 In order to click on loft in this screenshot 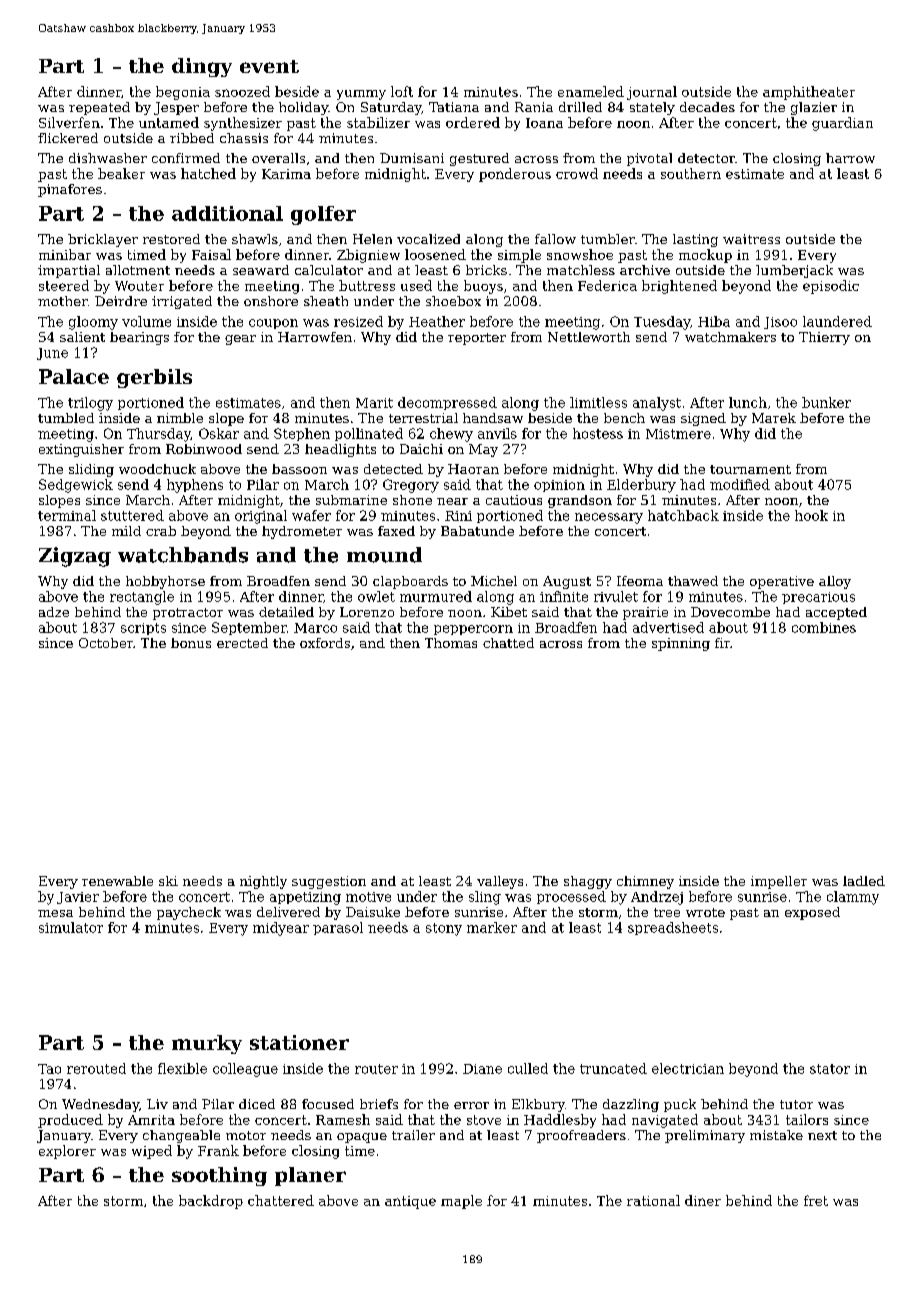, I will do `click(402, 91)`.
